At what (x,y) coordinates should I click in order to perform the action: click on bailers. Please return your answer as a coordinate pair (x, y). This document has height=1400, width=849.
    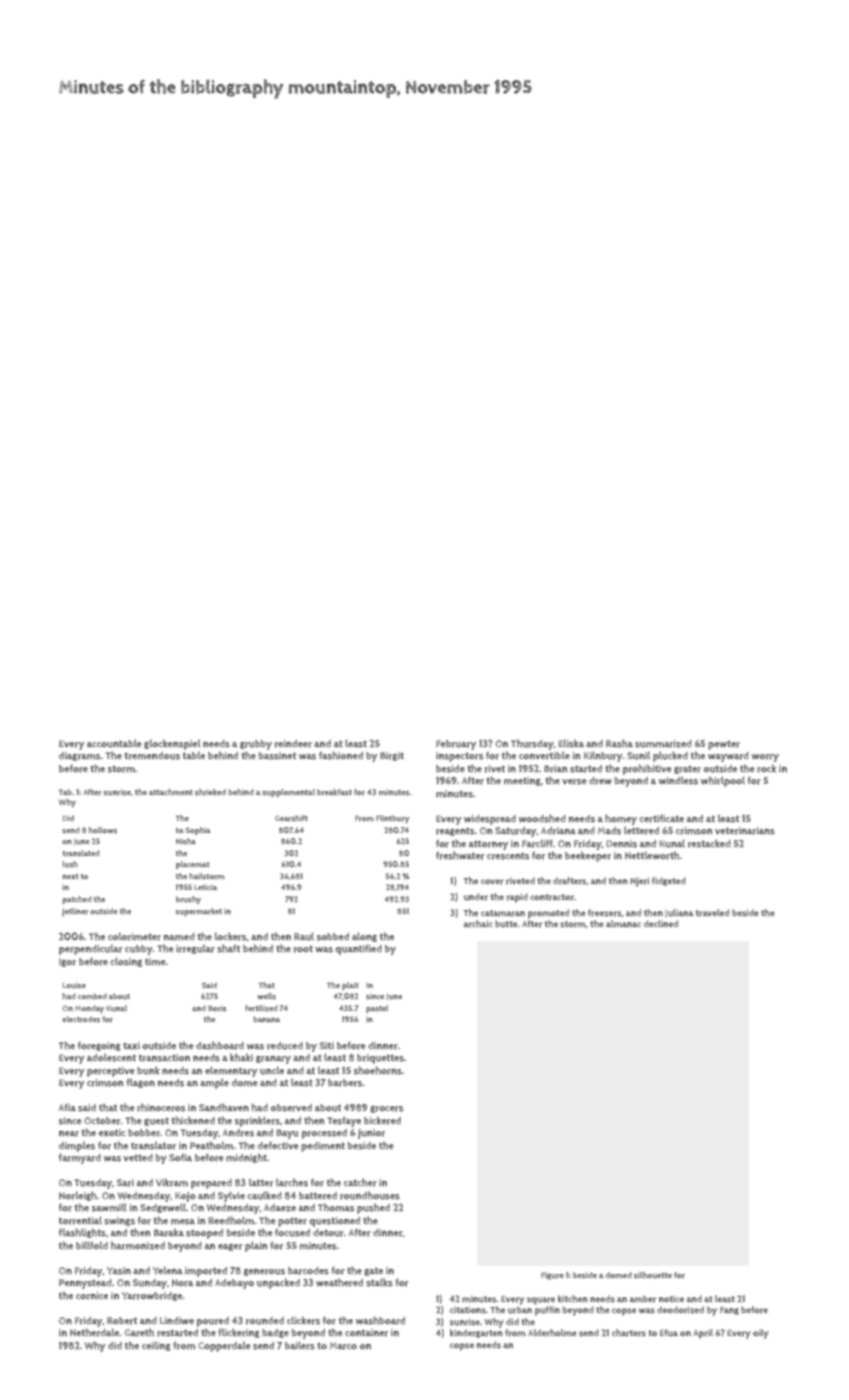
    Looking at the image, I should click on (300, 1345).
